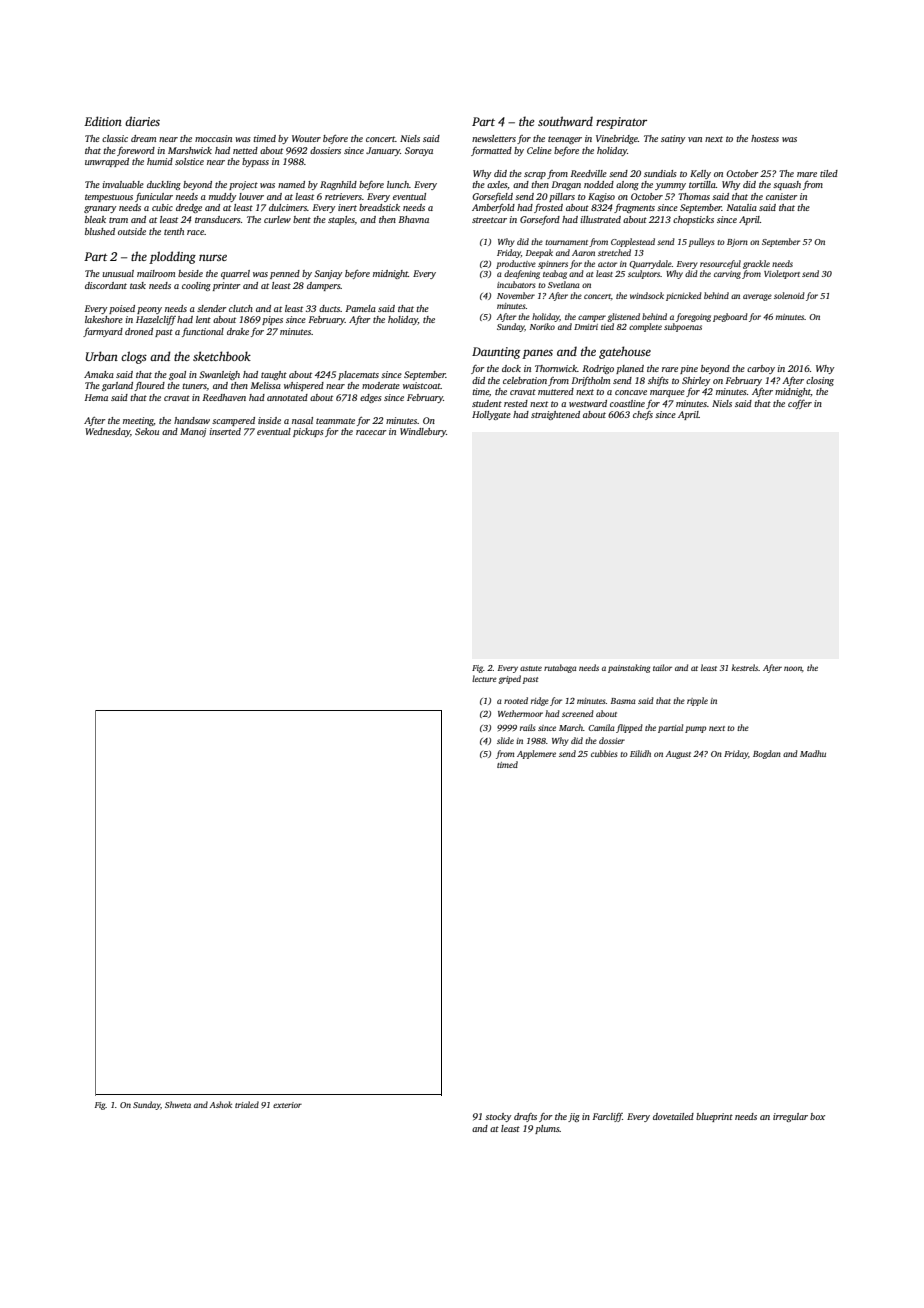 This screenshot has height=1308, width=924. Describe the element at coordinates (287, 1105) in the screenshot. I see `exterior` at that location.
